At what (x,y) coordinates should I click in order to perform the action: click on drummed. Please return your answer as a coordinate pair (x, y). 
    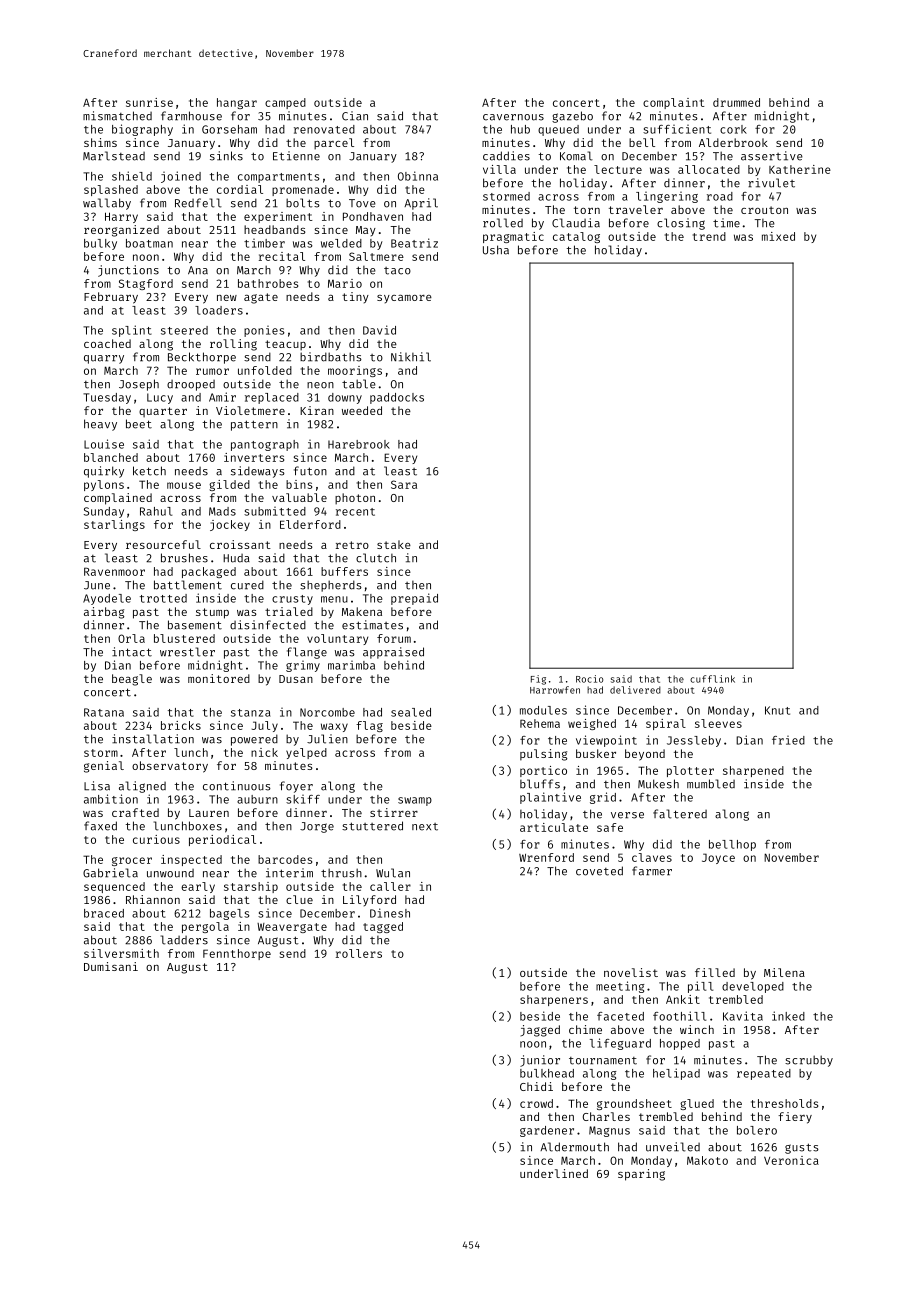
    Looking at the image, I should click on (736, 102).
